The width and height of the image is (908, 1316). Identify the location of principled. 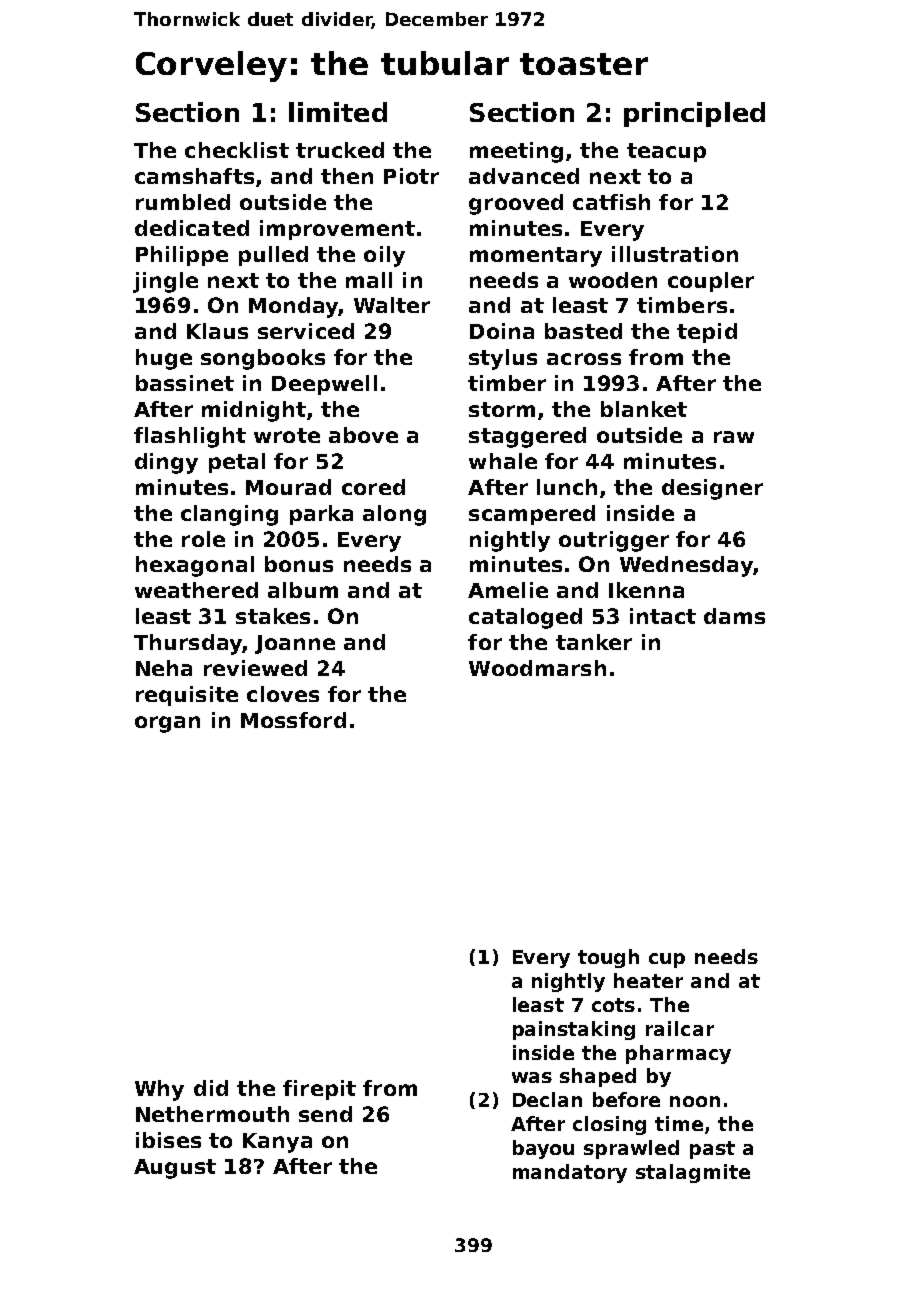
(694, 114).
